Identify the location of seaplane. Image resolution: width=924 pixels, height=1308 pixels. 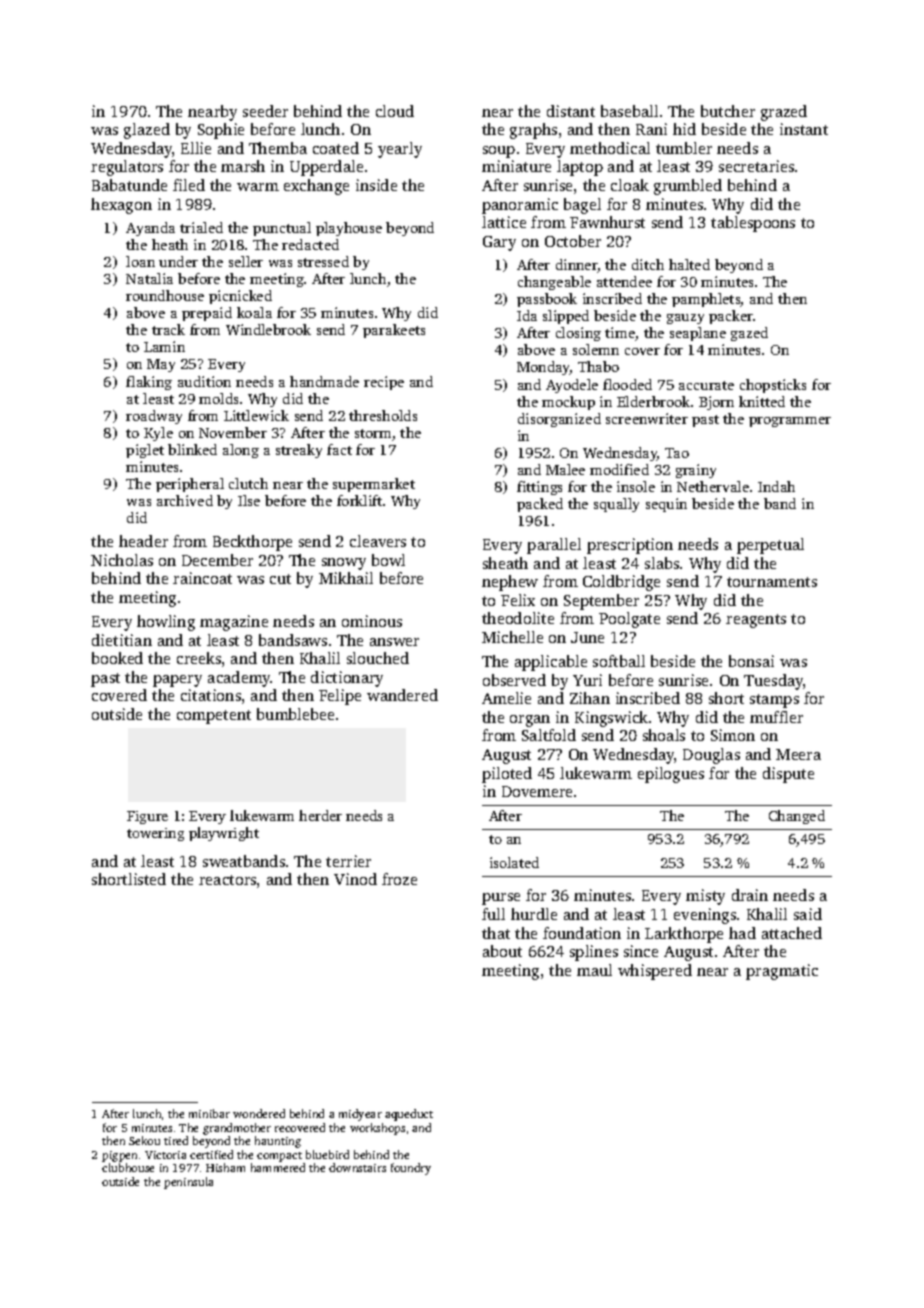
(698, 334).
